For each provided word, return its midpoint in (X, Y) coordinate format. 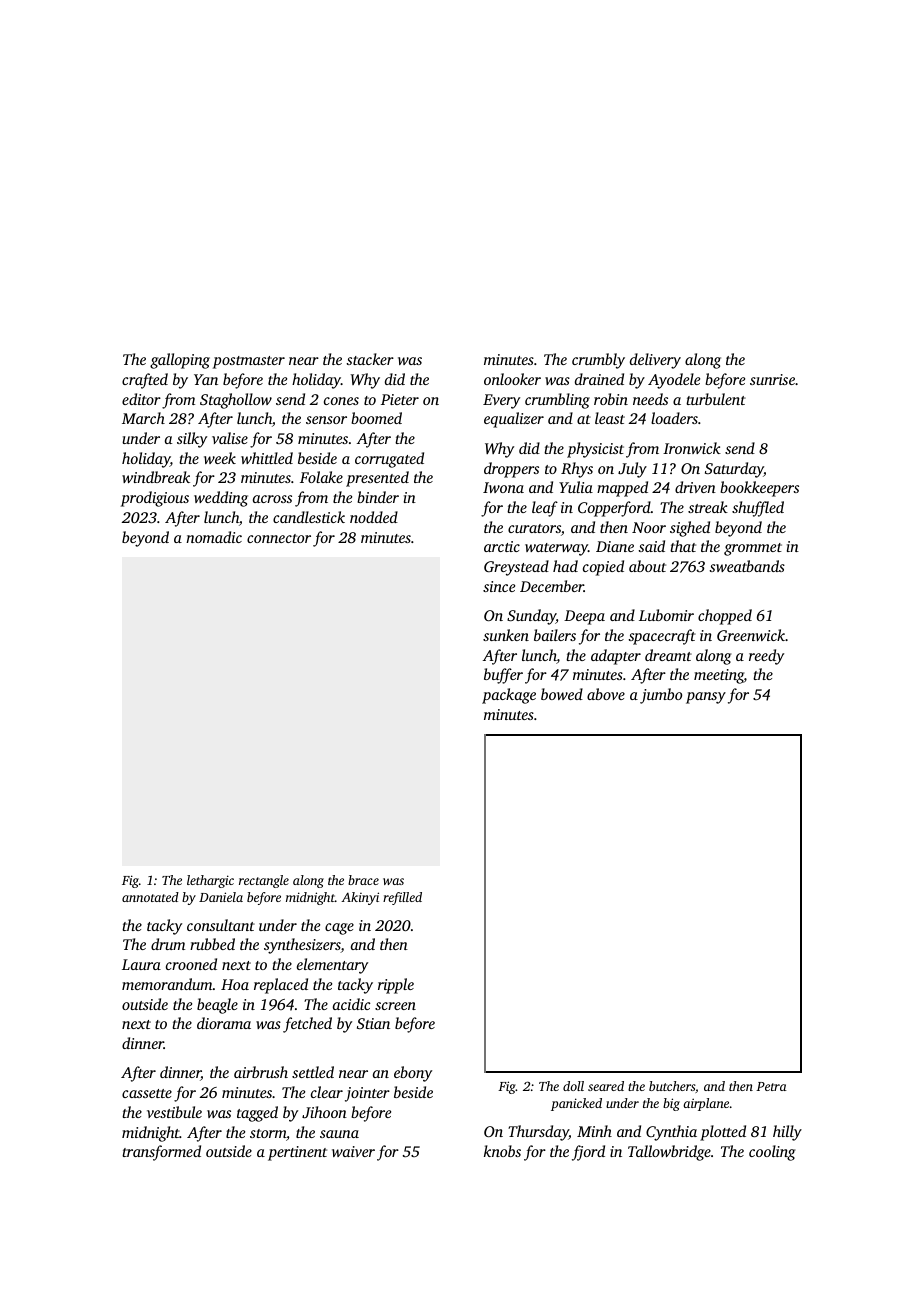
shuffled (758, 509)
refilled (402, 898)
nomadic (214, 537)
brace (363, 880)
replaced (281, 986)
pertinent (297, 1153)
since (499, 586)
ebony (413, 1074)
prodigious (155, 499)
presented (377, 479)
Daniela (221, 897)
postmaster (249, 362)
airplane (706, 1104)
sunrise (772, 379)
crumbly (598, 361)
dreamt (668, 655)
